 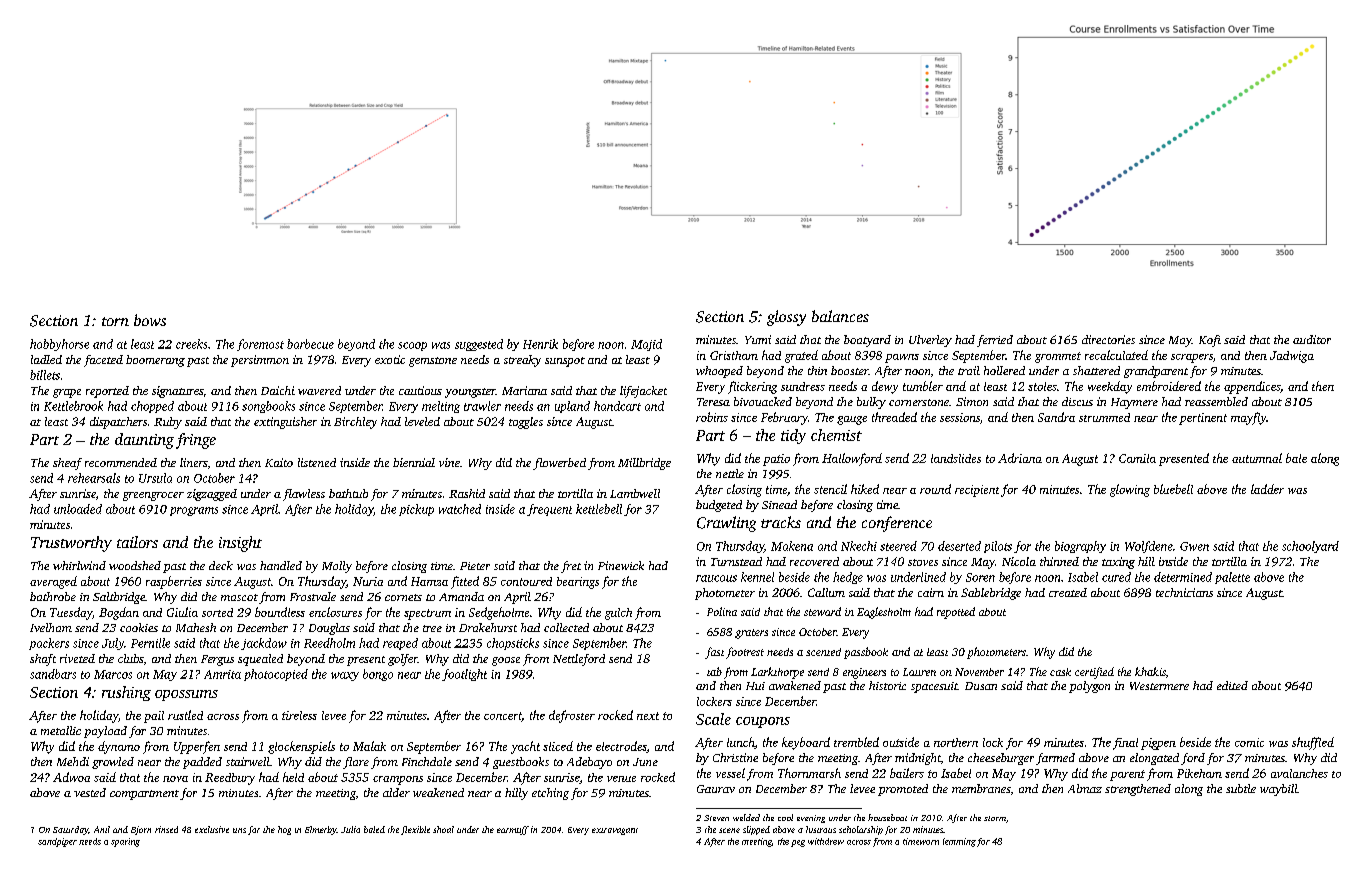 I want to click on barbecue, so click(x=310, y=344).
